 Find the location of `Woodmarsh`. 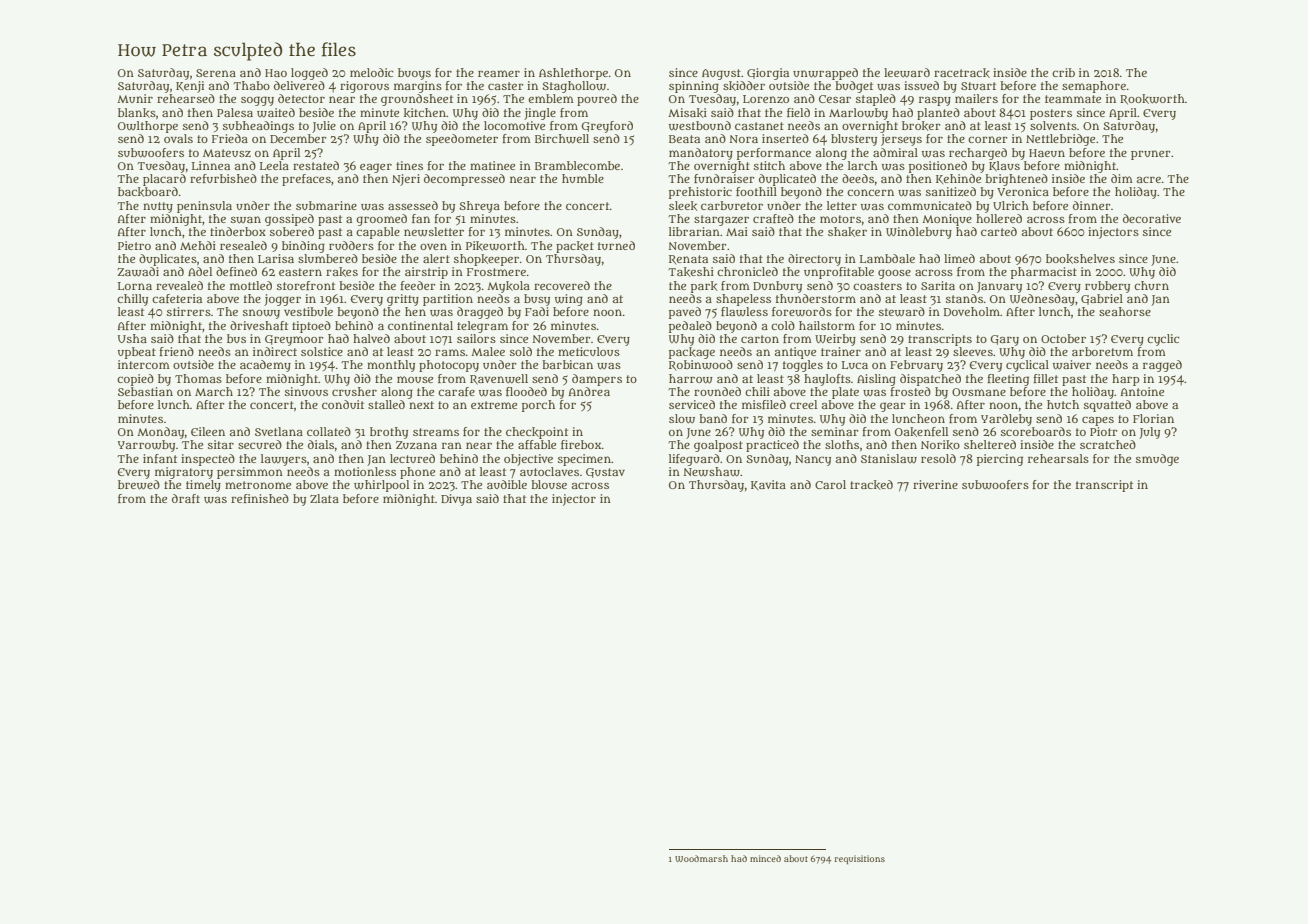

Woodmarsh is located at coordinates (701, 858).
